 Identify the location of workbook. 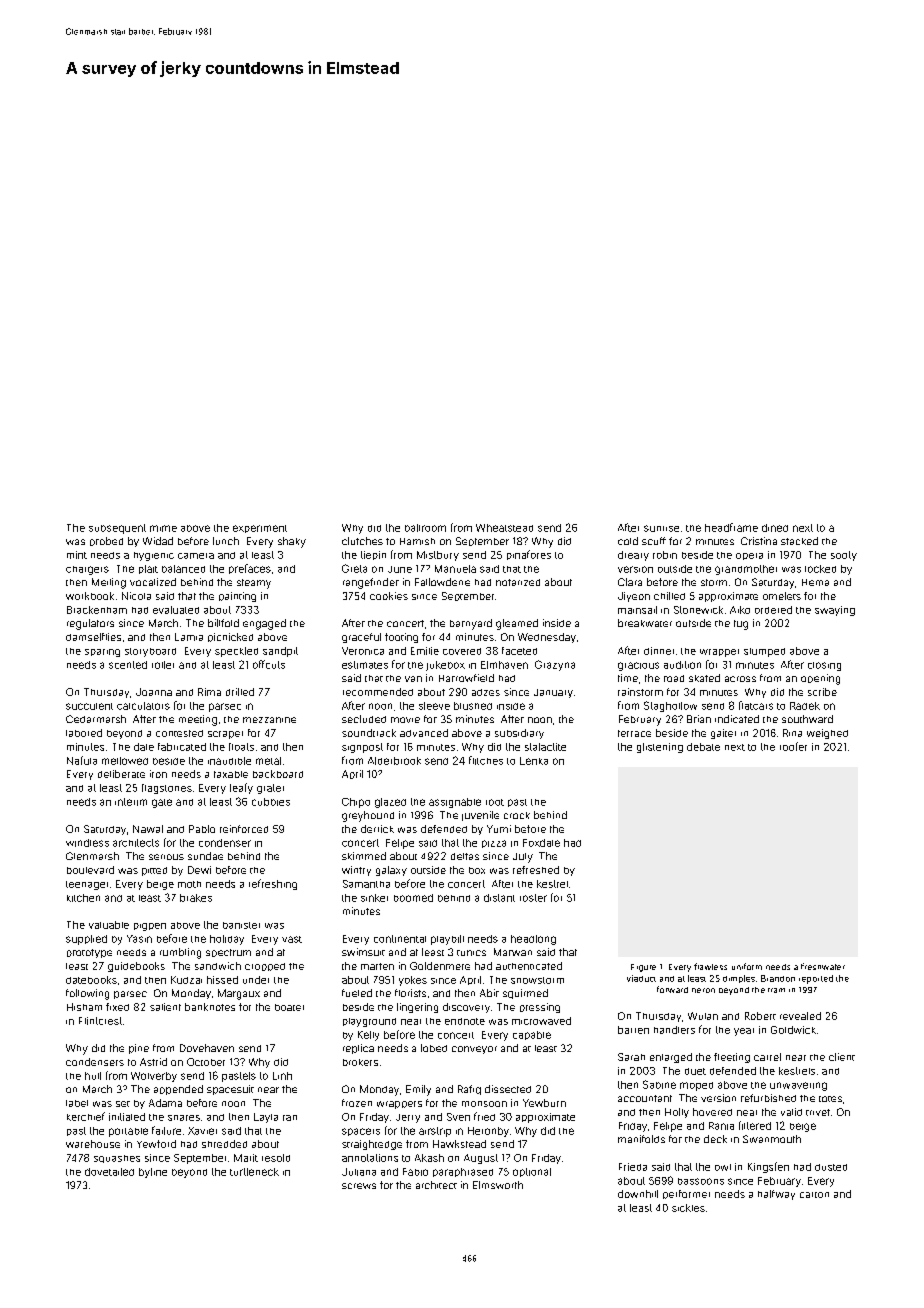
(90, 596).
